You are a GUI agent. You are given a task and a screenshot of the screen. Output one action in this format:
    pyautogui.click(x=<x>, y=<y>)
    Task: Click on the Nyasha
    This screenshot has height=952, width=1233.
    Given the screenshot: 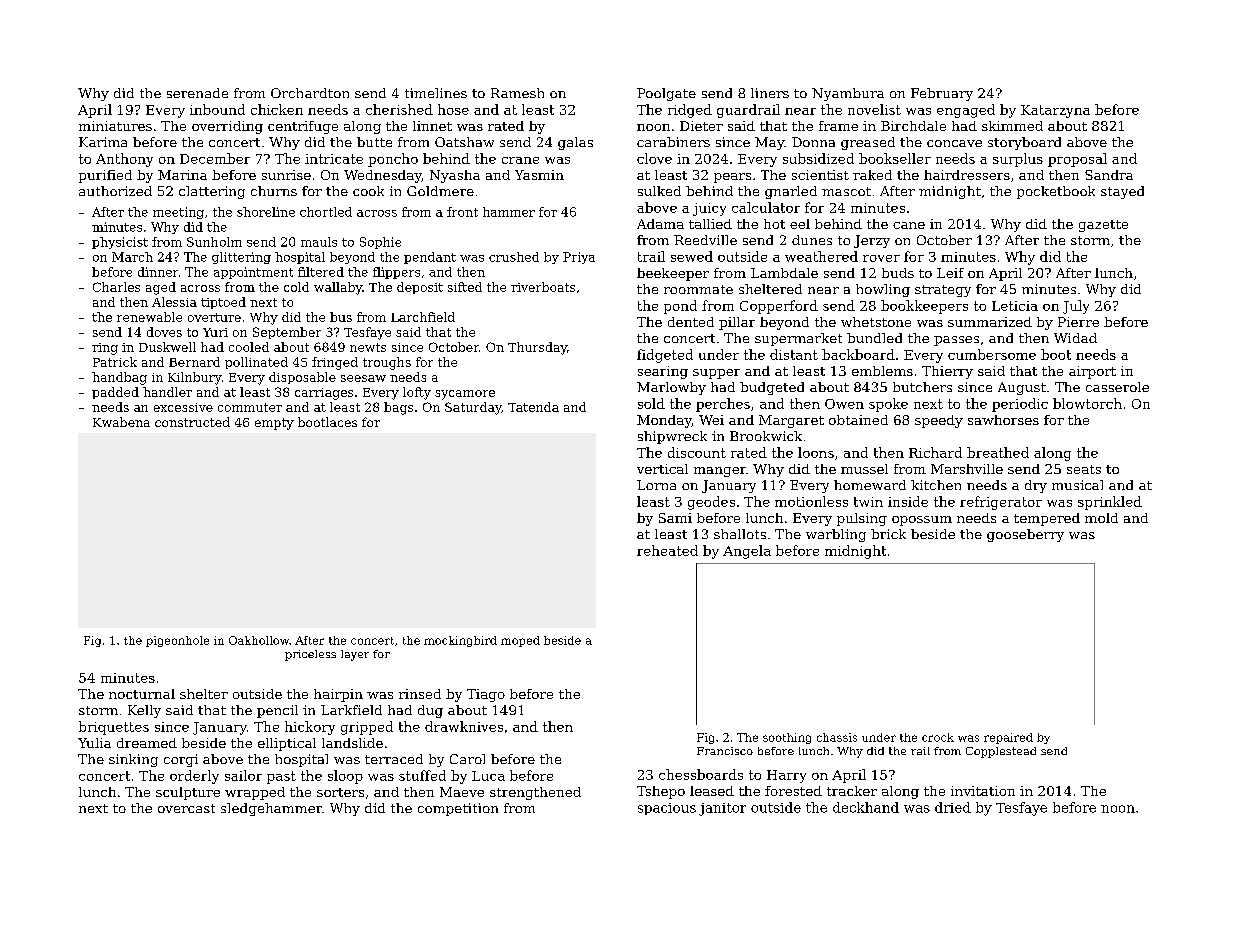 What is the action you would take?
    pyautogui.click(x=455, y=176)
